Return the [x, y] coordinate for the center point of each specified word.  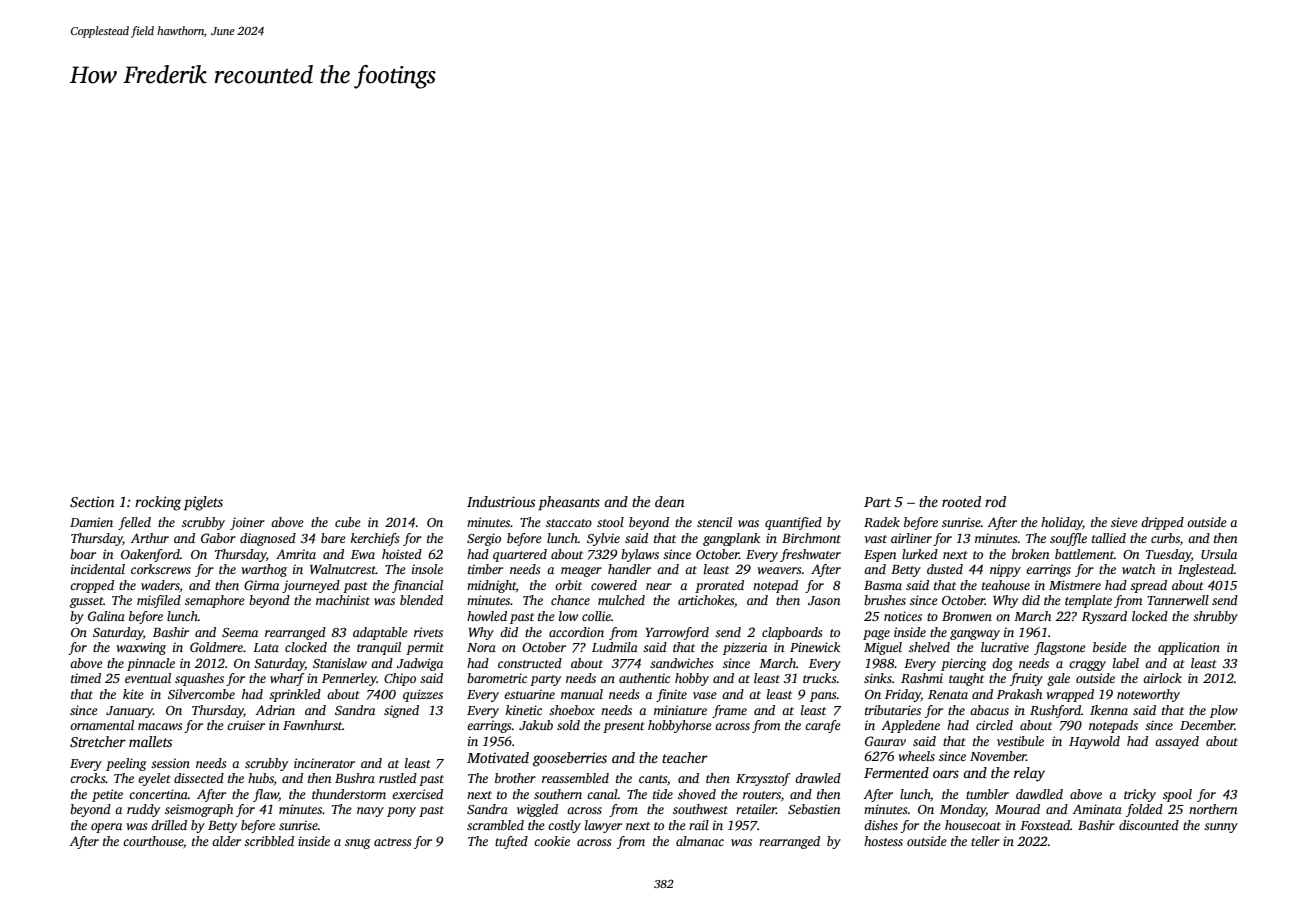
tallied [1109, 538]
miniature [680, 710]
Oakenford [150, 555]
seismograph [199, 810]
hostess [883, 841]
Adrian [275, 710]
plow [1224, 711]
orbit [568, 585]
